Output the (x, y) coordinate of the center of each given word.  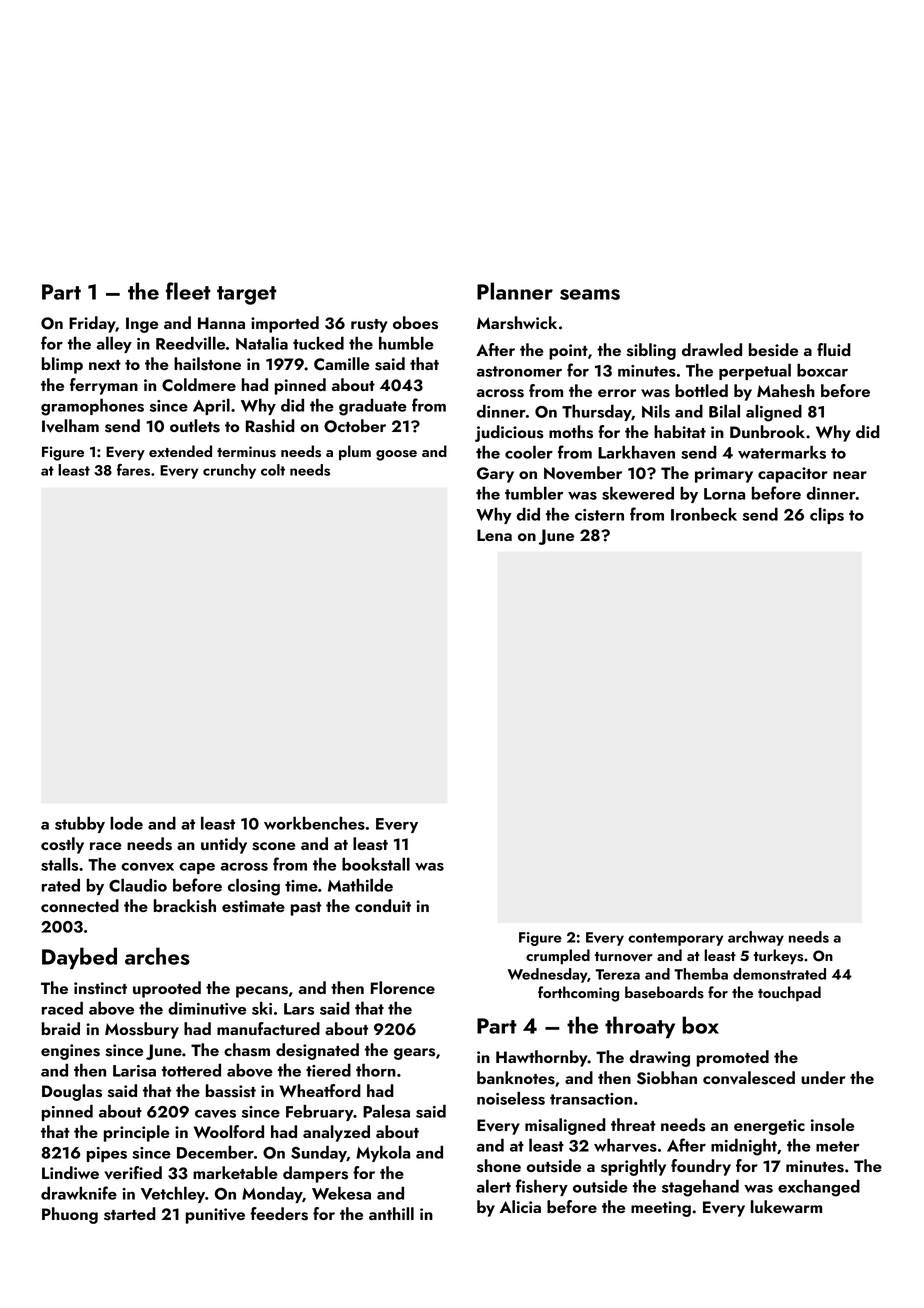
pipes (107, 1154)
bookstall (376, 864)
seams (590, 294)
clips (827, 515)
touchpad (789, 994)
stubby (80, 824)
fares (133, 470)
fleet (188, 291)
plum (355, 453)
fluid (834, 349)
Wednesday (547, 975)
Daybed (79, 958)
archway (756, 938)
